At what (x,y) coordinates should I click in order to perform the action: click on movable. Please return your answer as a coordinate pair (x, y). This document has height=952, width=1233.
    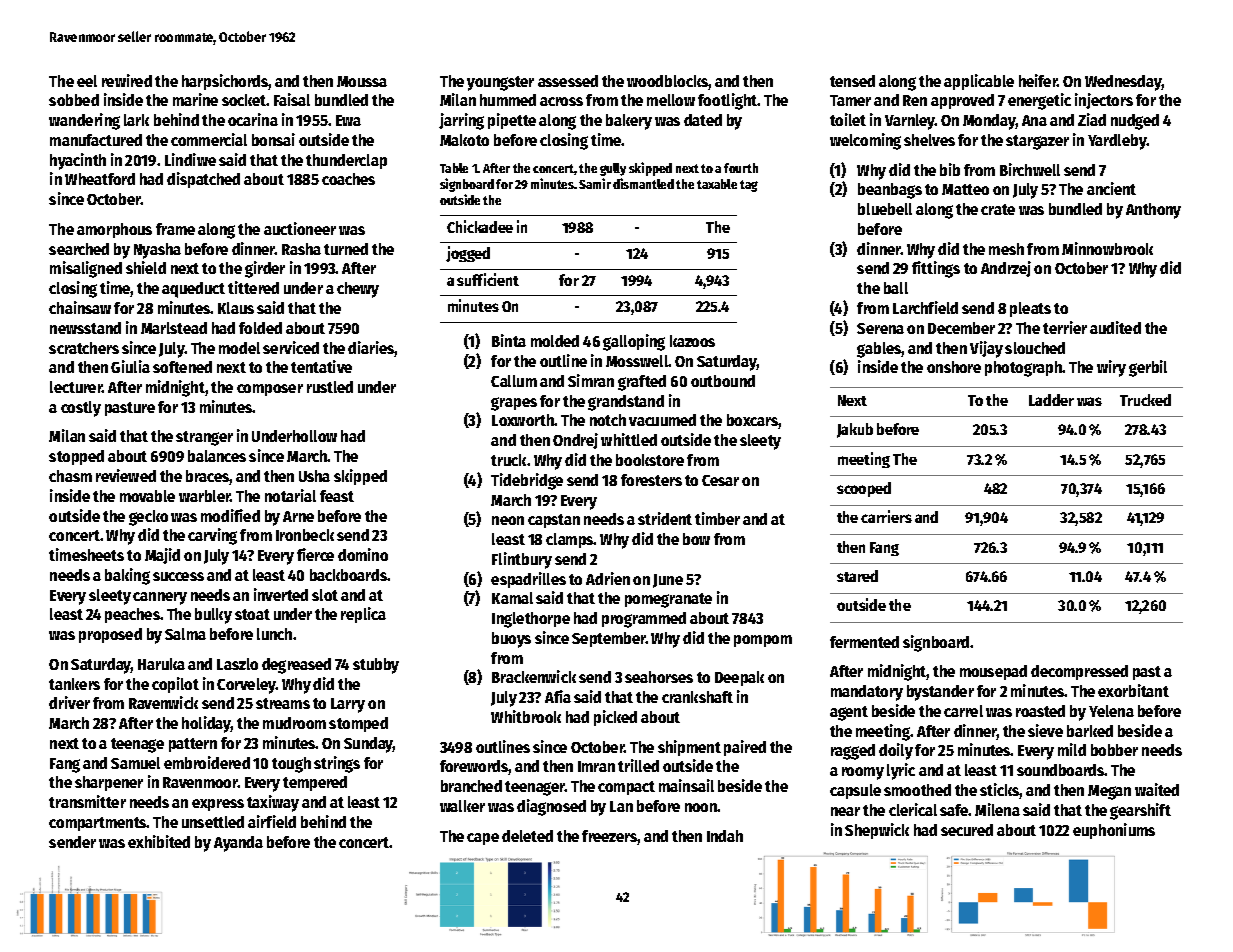
    Looking at the image, I should click on (147, 496).
